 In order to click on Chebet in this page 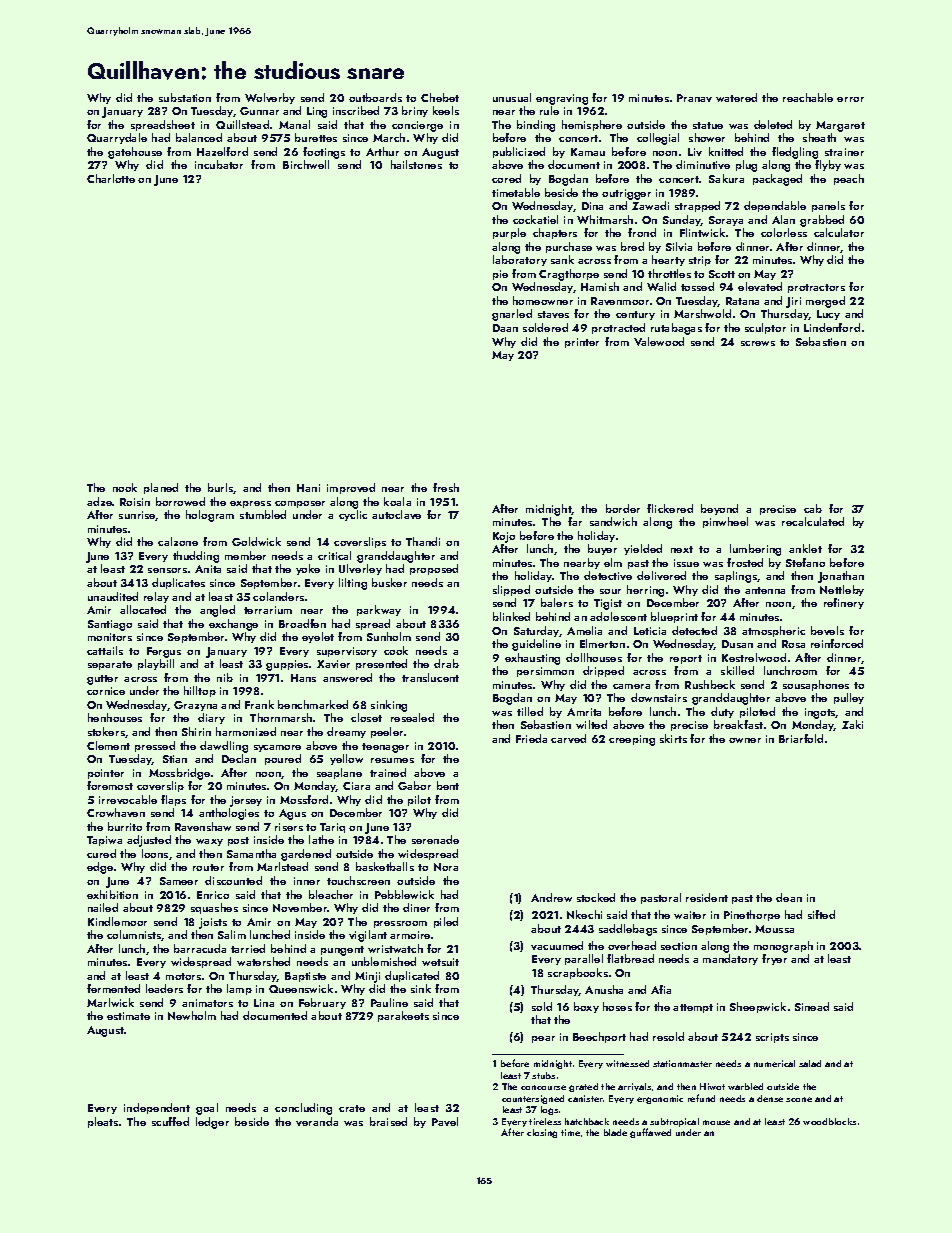, I will do `click(440, 97)`.
